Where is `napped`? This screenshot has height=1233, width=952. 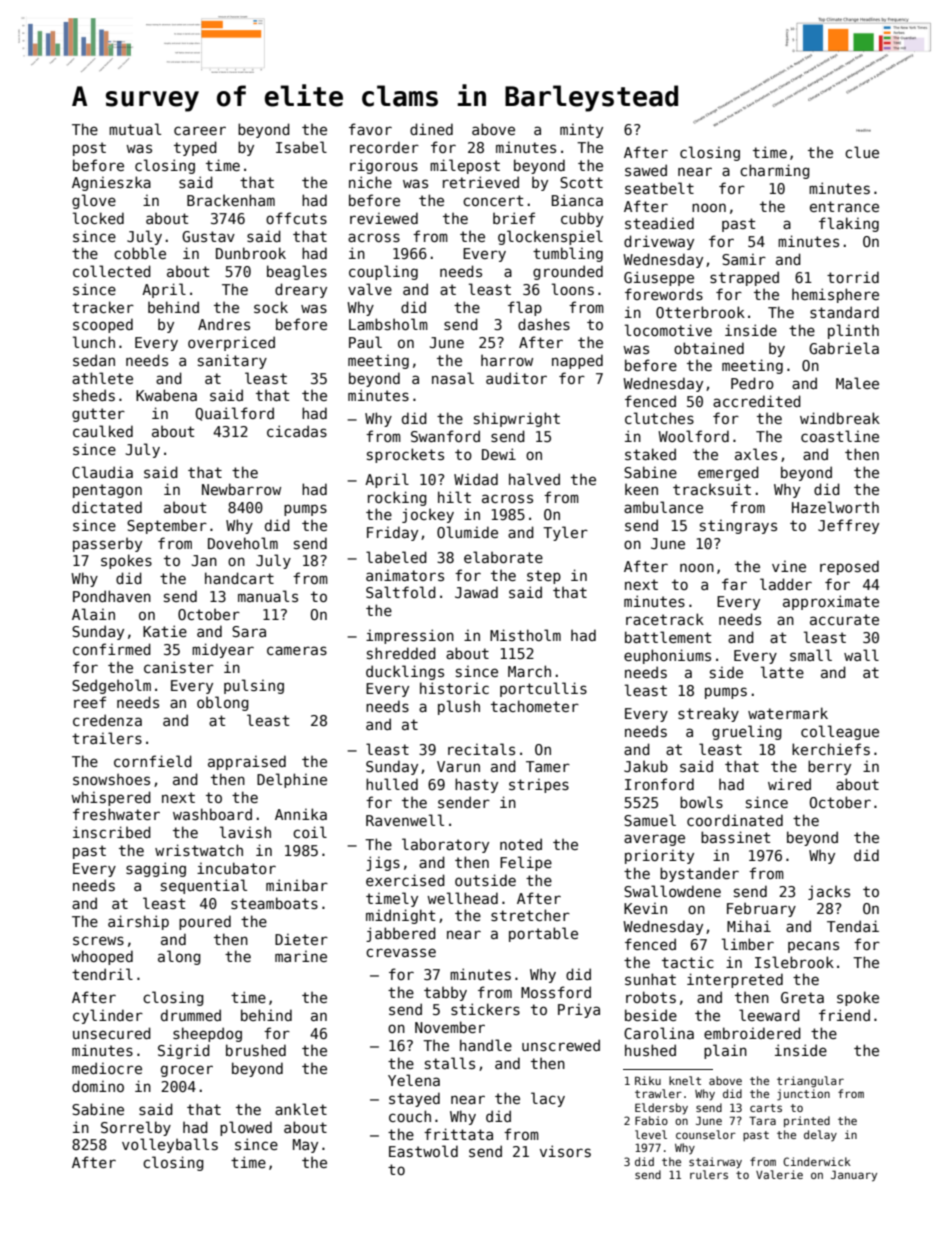
napped is located at coordinates (577, 361).
